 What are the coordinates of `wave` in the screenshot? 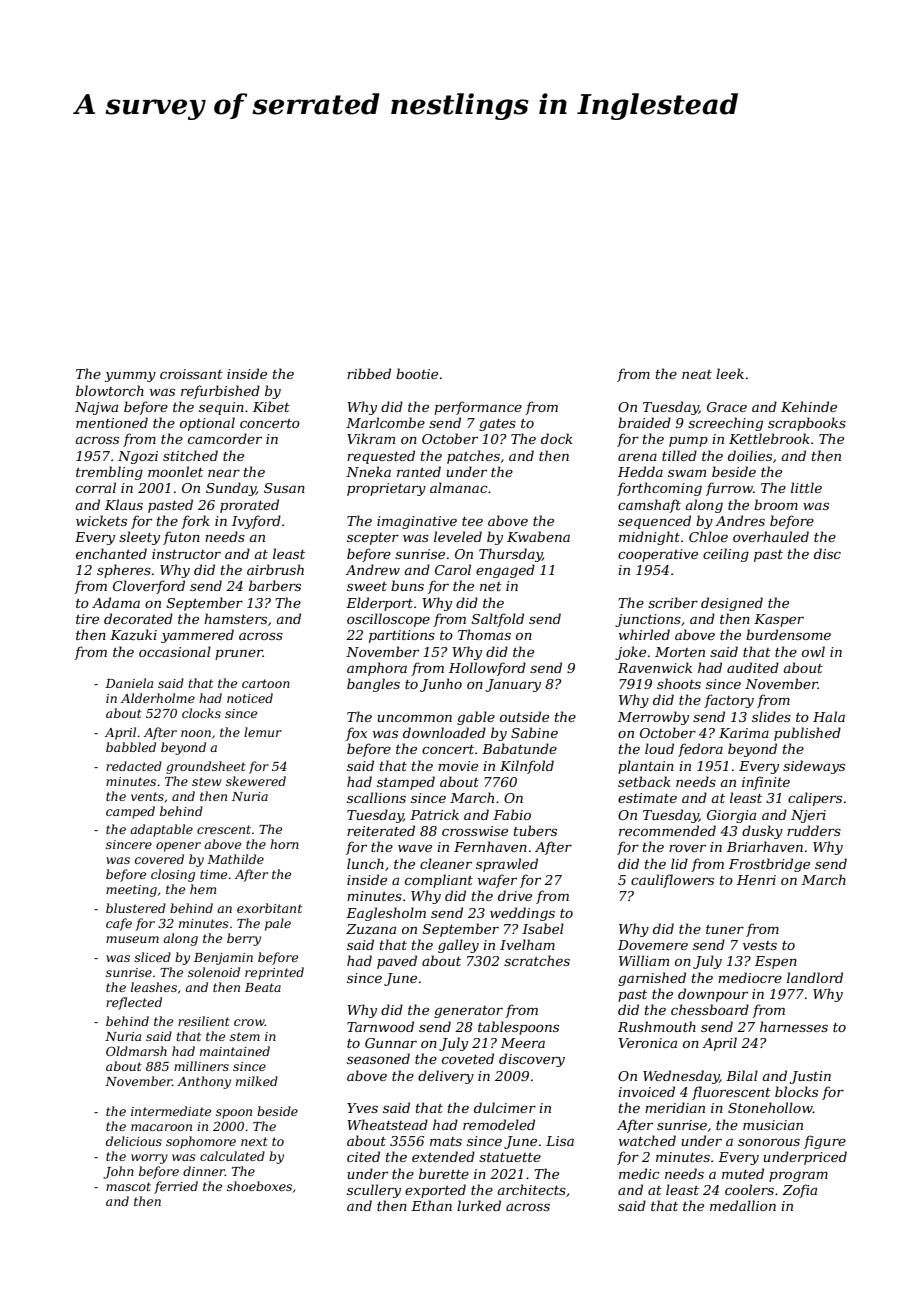 It's located at (415, 848).
